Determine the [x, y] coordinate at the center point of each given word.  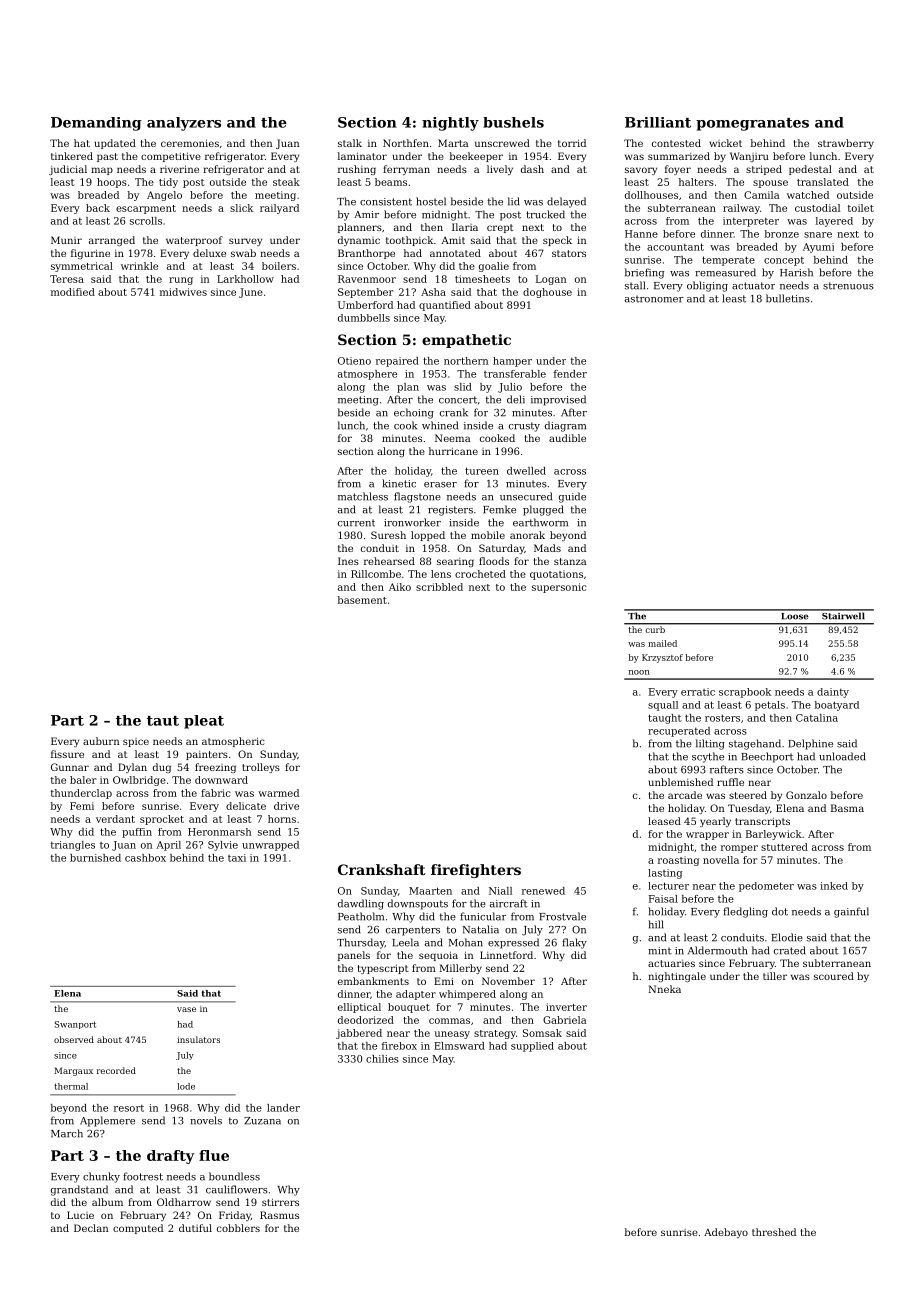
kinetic [399, 483]
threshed [774, 1232]
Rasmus [279, 1215]
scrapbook [745, 693]
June [251, 293]
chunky [101, 1177]
